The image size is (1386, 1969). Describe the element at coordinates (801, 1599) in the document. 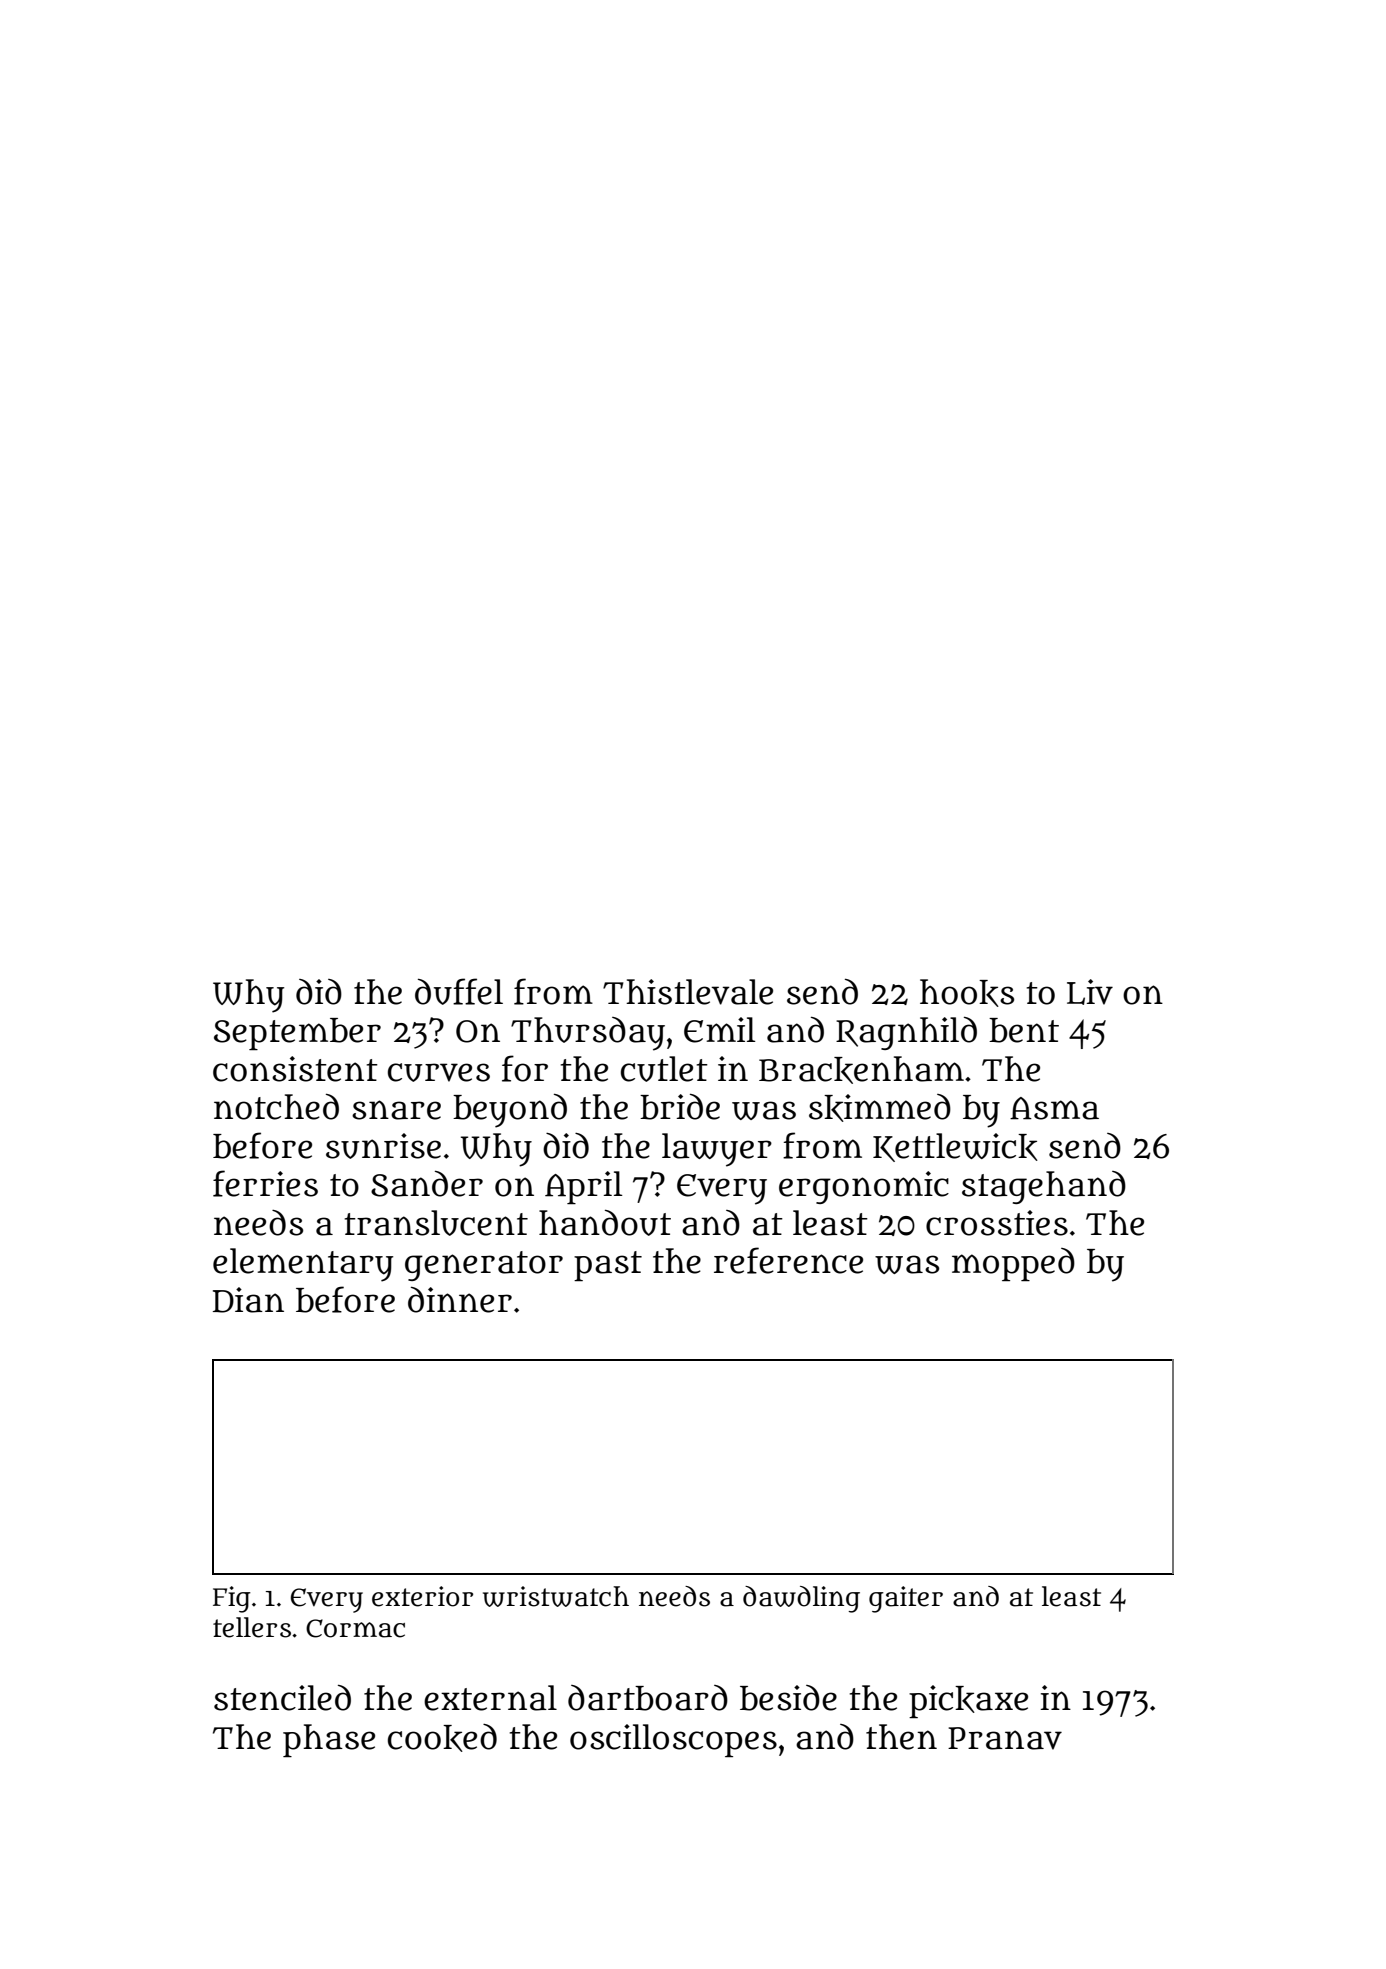

I see `dawdling` at that location.
